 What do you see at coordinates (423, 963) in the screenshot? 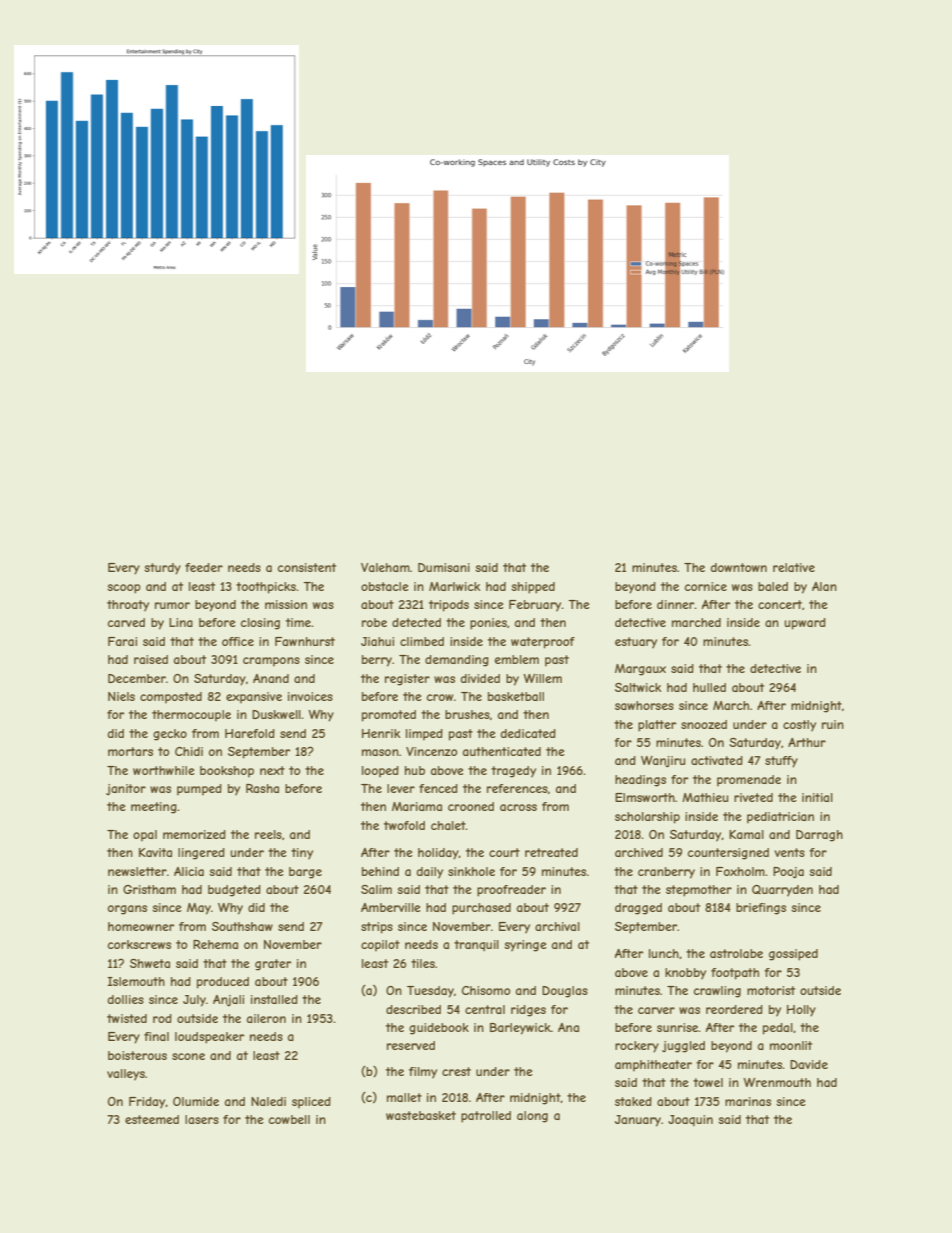
I see `tiles` at bounding box center [423, 963].
